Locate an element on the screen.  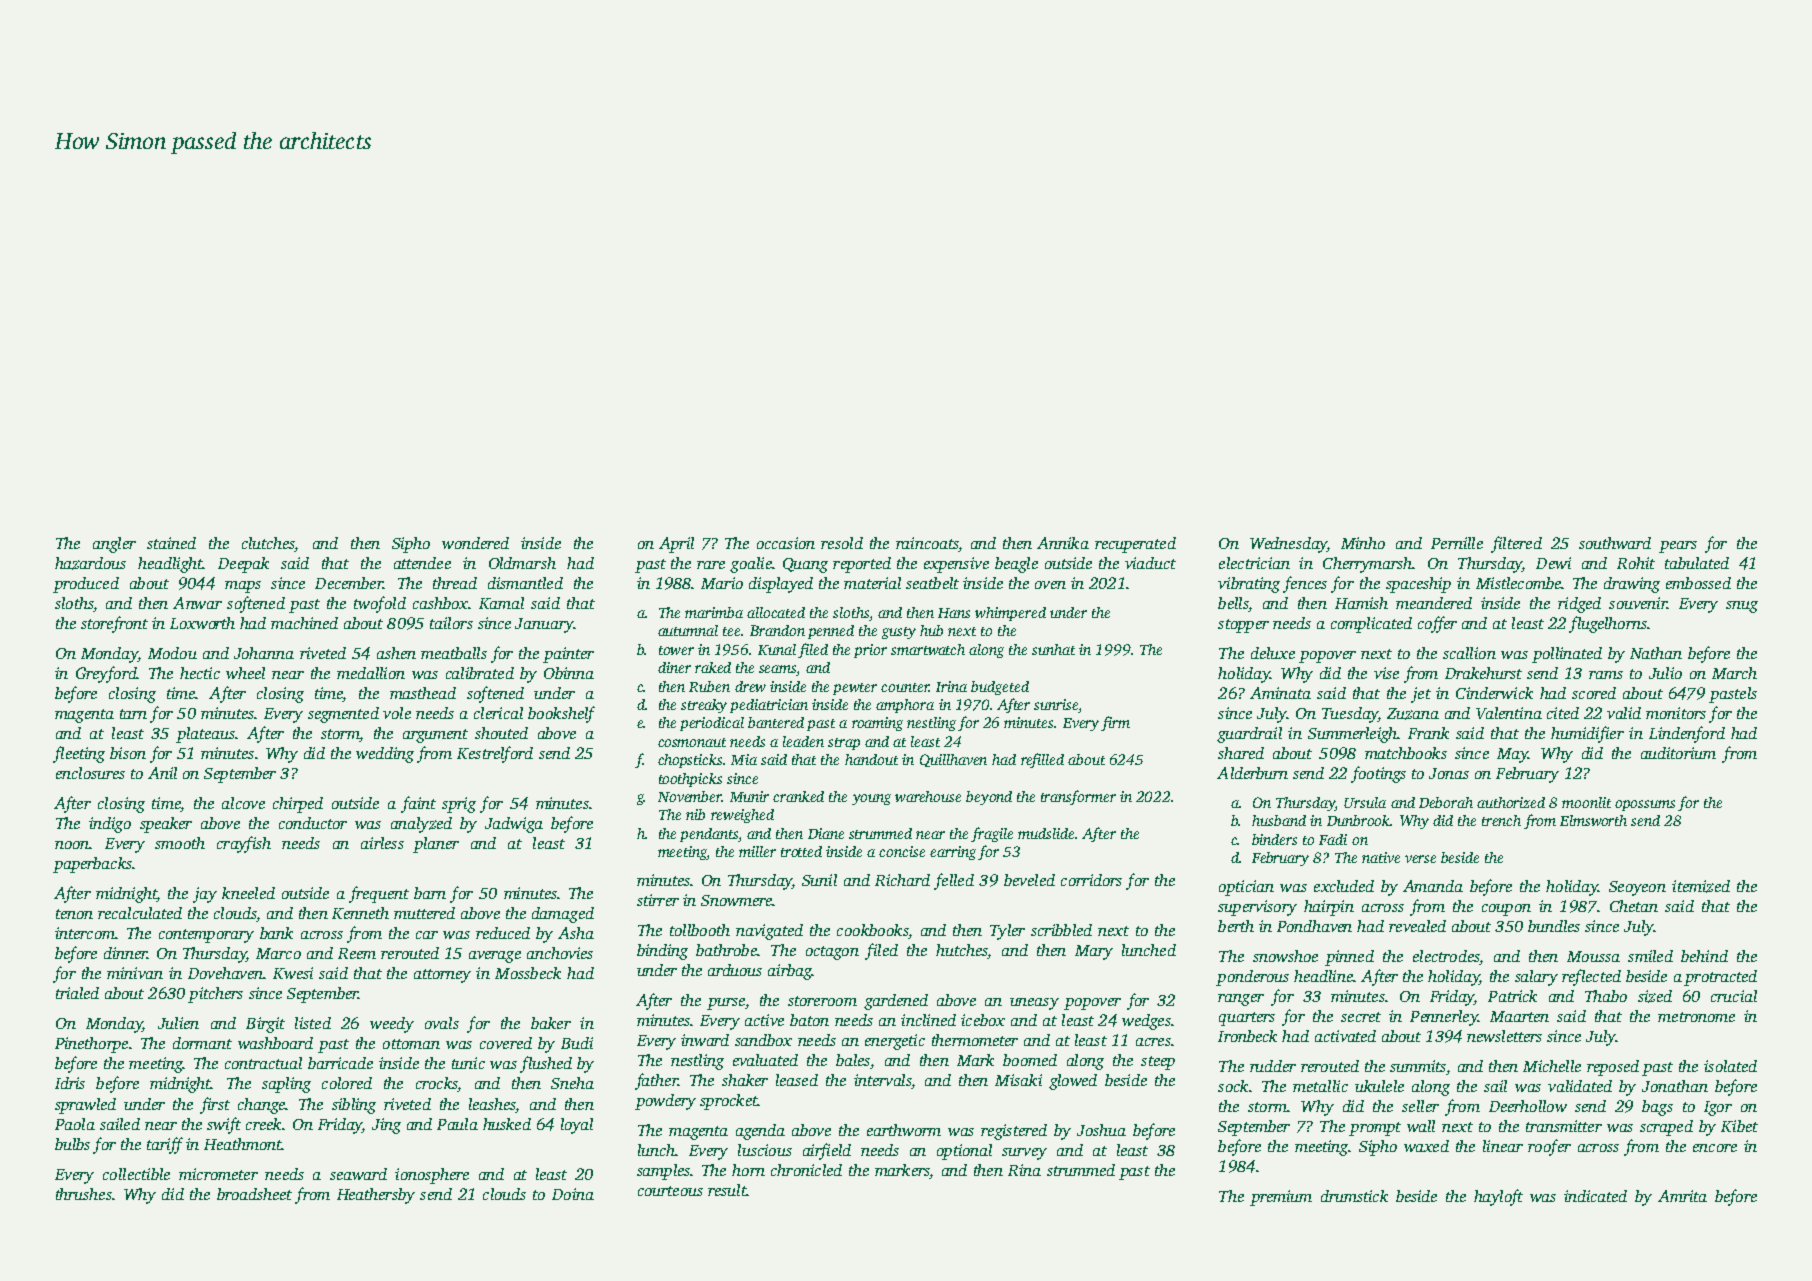
weedy is located at coordinates (392, 1025).
